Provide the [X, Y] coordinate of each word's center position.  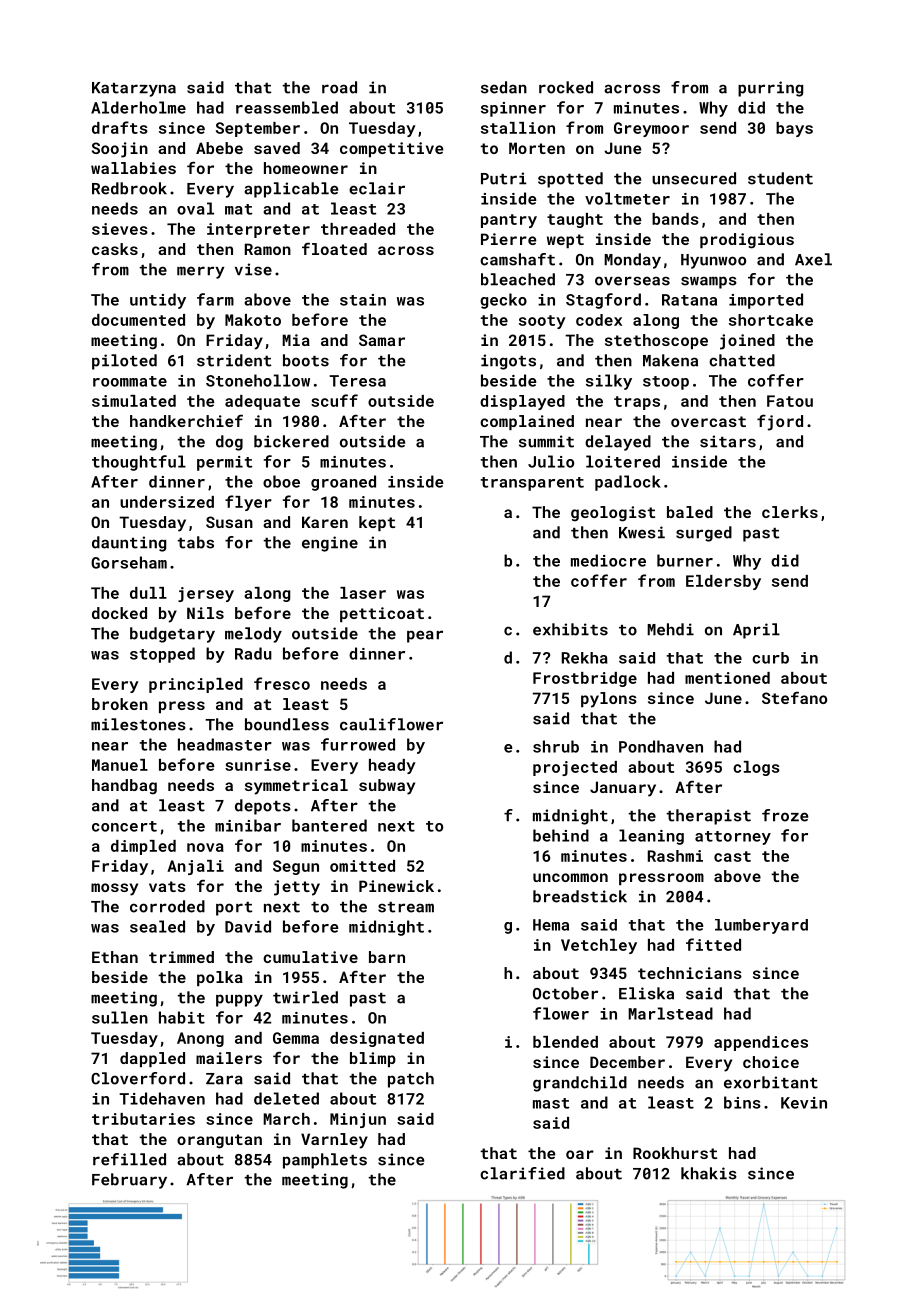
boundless [287, 724]
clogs [756, 768]
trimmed [181, 957]
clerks [790, 512]
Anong [200, 1039]
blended [565, 1042]
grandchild [580, 1084]
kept [377, 523]
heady [392, 766]
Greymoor [651, 129]
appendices [761, 1043]
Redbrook [129, 188]
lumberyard [761, 926]
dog [229, 443]
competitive [392, 149]
